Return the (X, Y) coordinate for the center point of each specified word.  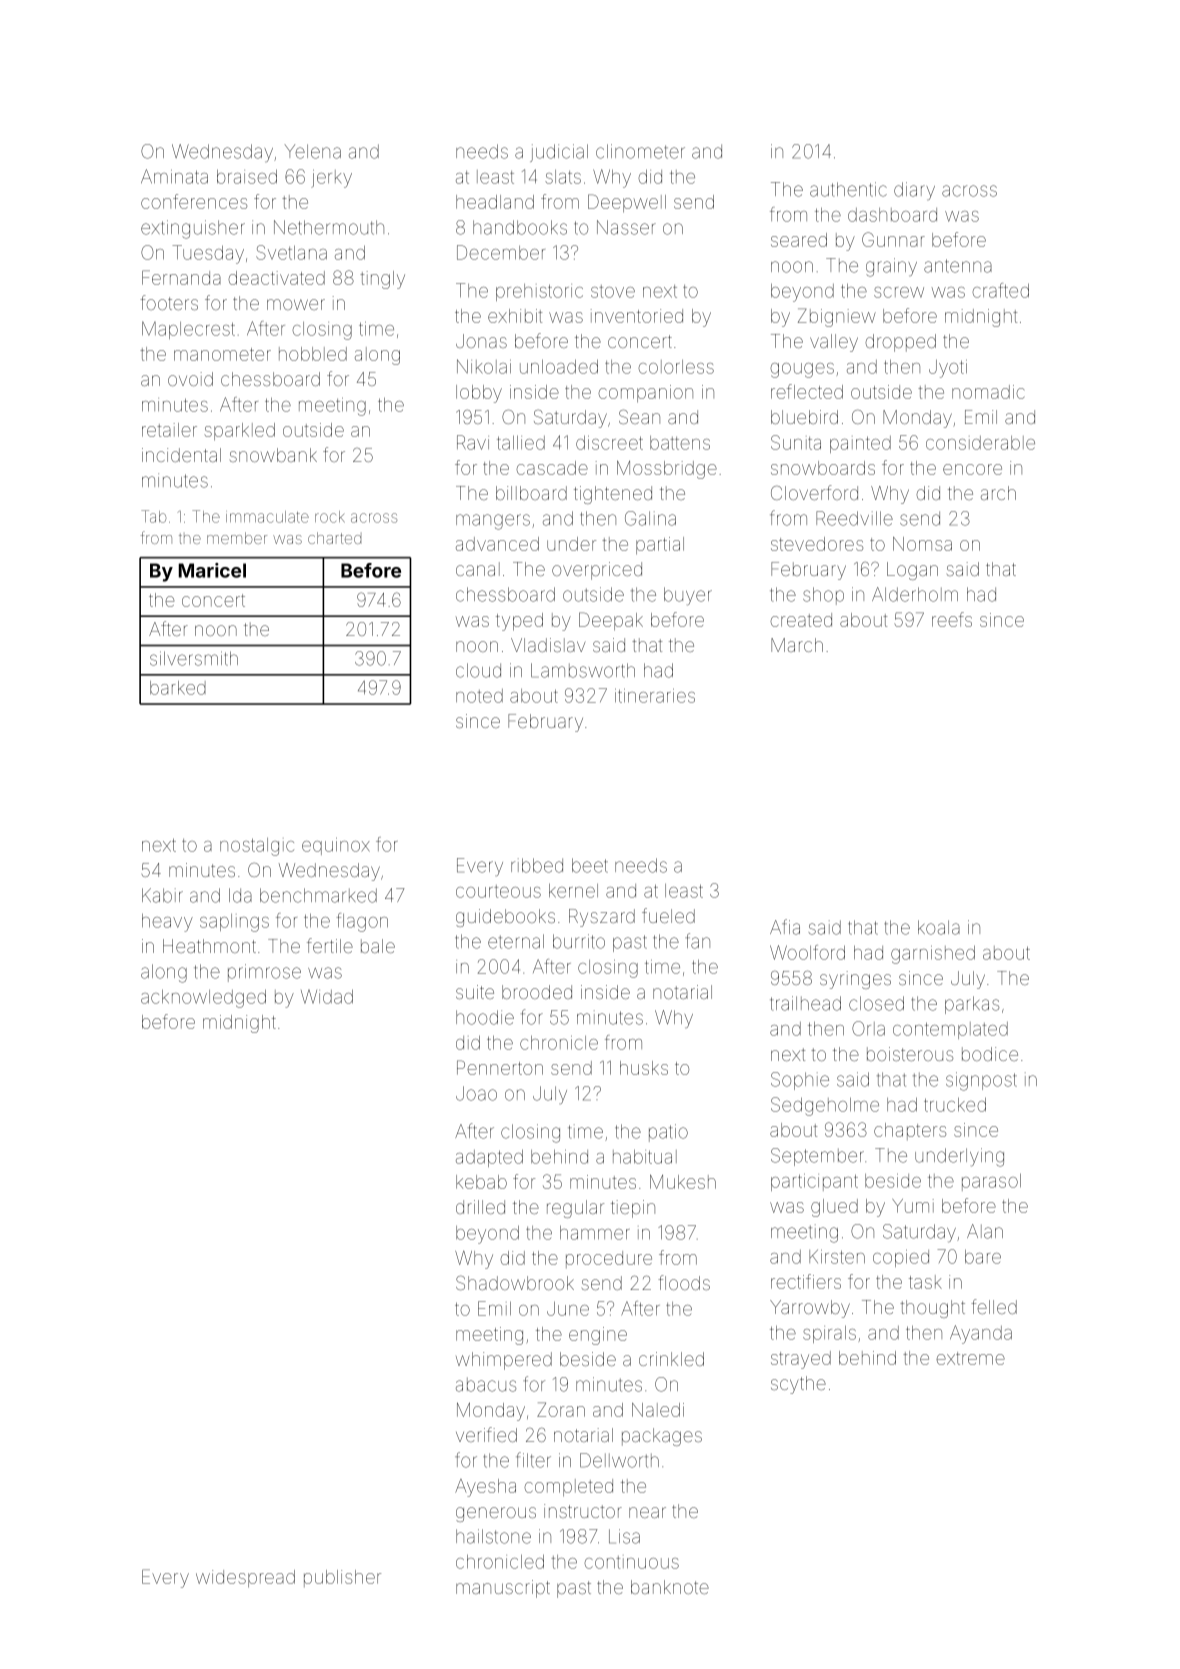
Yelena (312, 151)
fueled (668, 915)
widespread (245, 1579)
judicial (559, 153)
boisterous (910, 1054)
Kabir (162, 895)
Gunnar (893, 239)
